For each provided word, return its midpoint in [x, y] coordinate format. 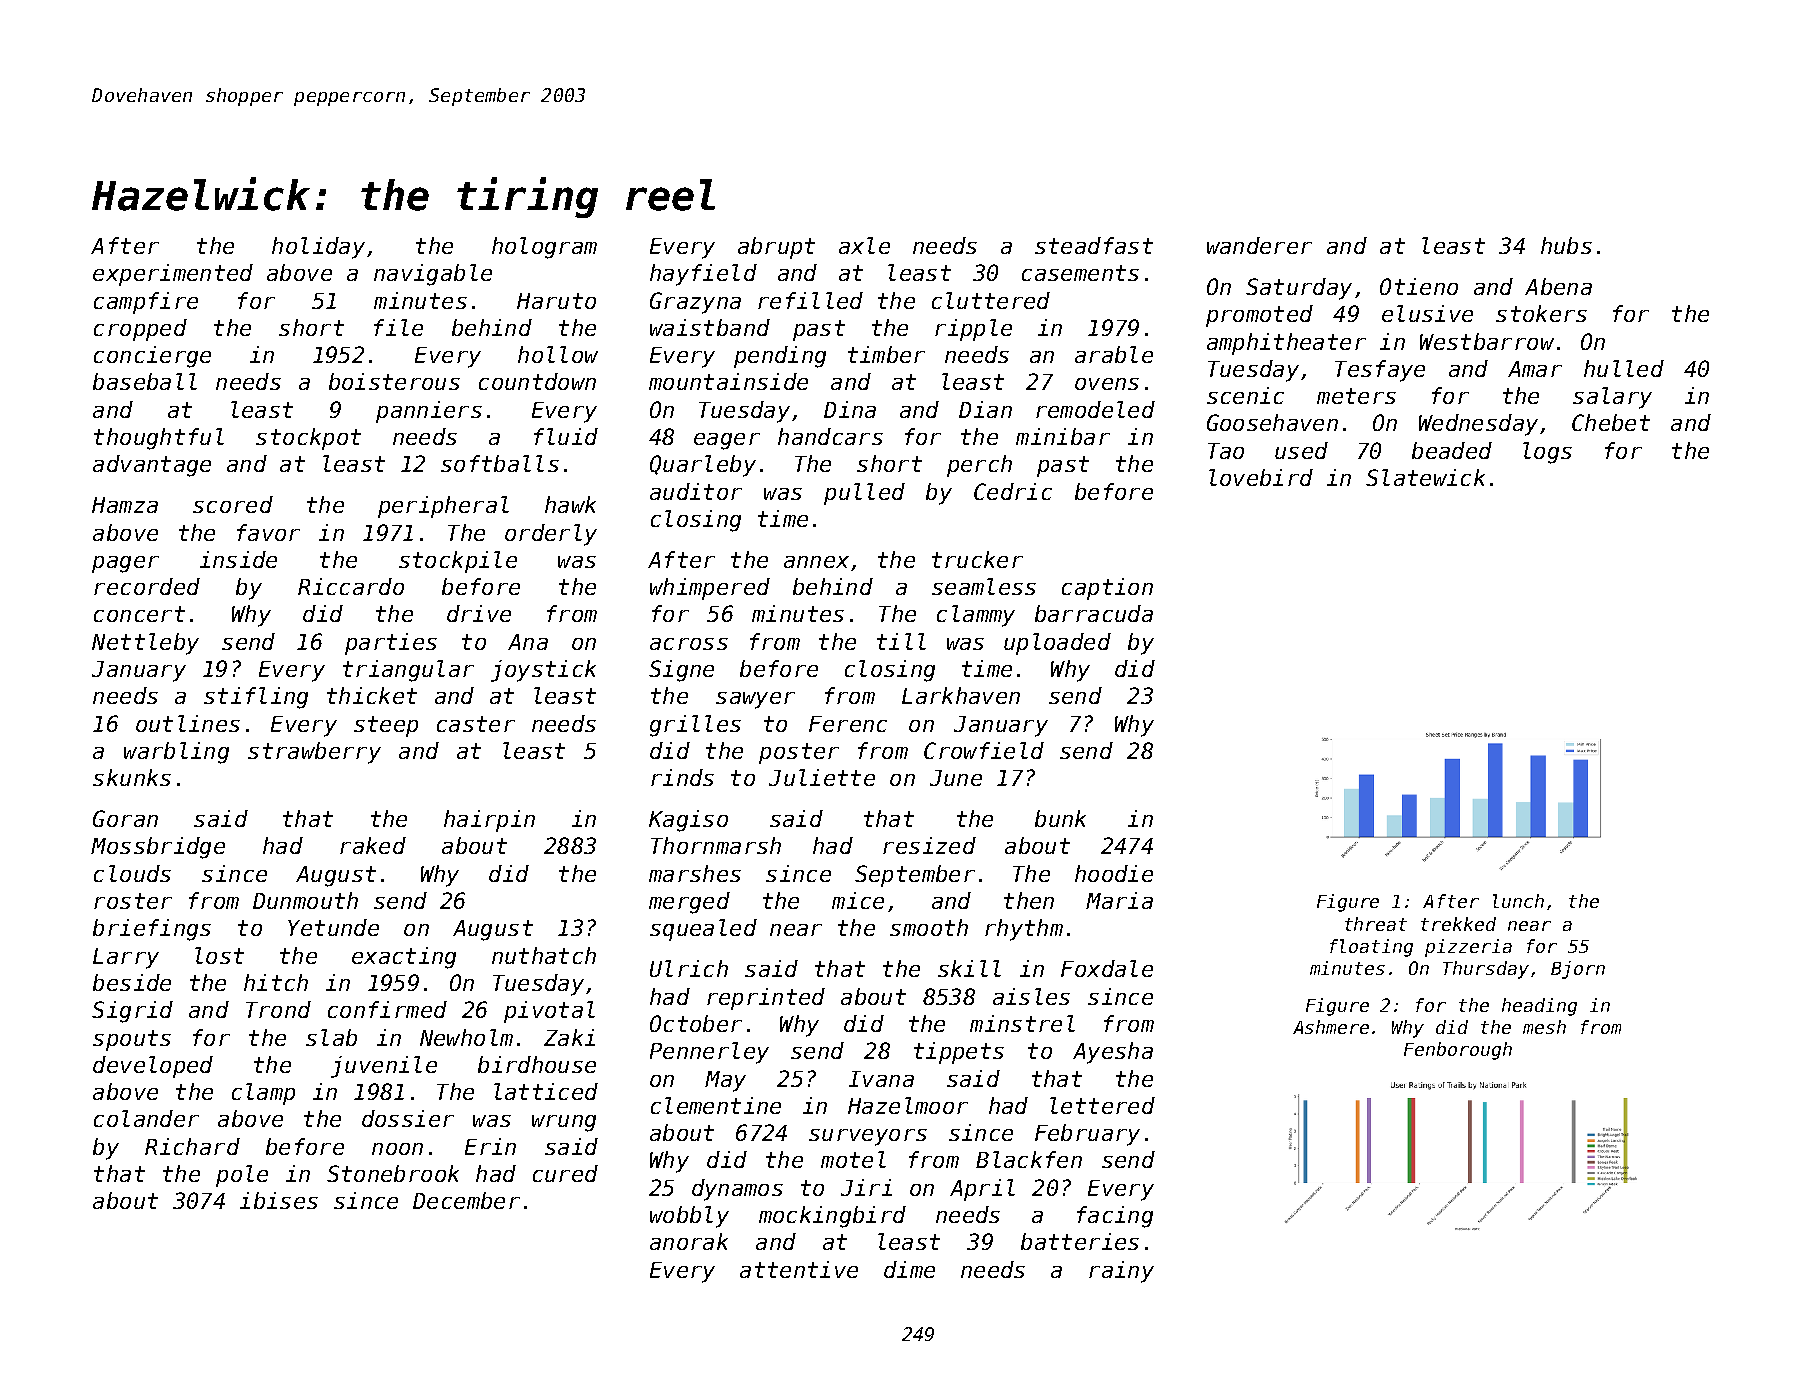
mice [858, 900]
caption [1107, 589]
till [901, 641]
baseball [145, 381]
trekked [1458, 924]
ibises [279, 1200]
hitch [276, 982]
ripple [973, 330]
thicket [372, 695]
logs [1547, 453]
